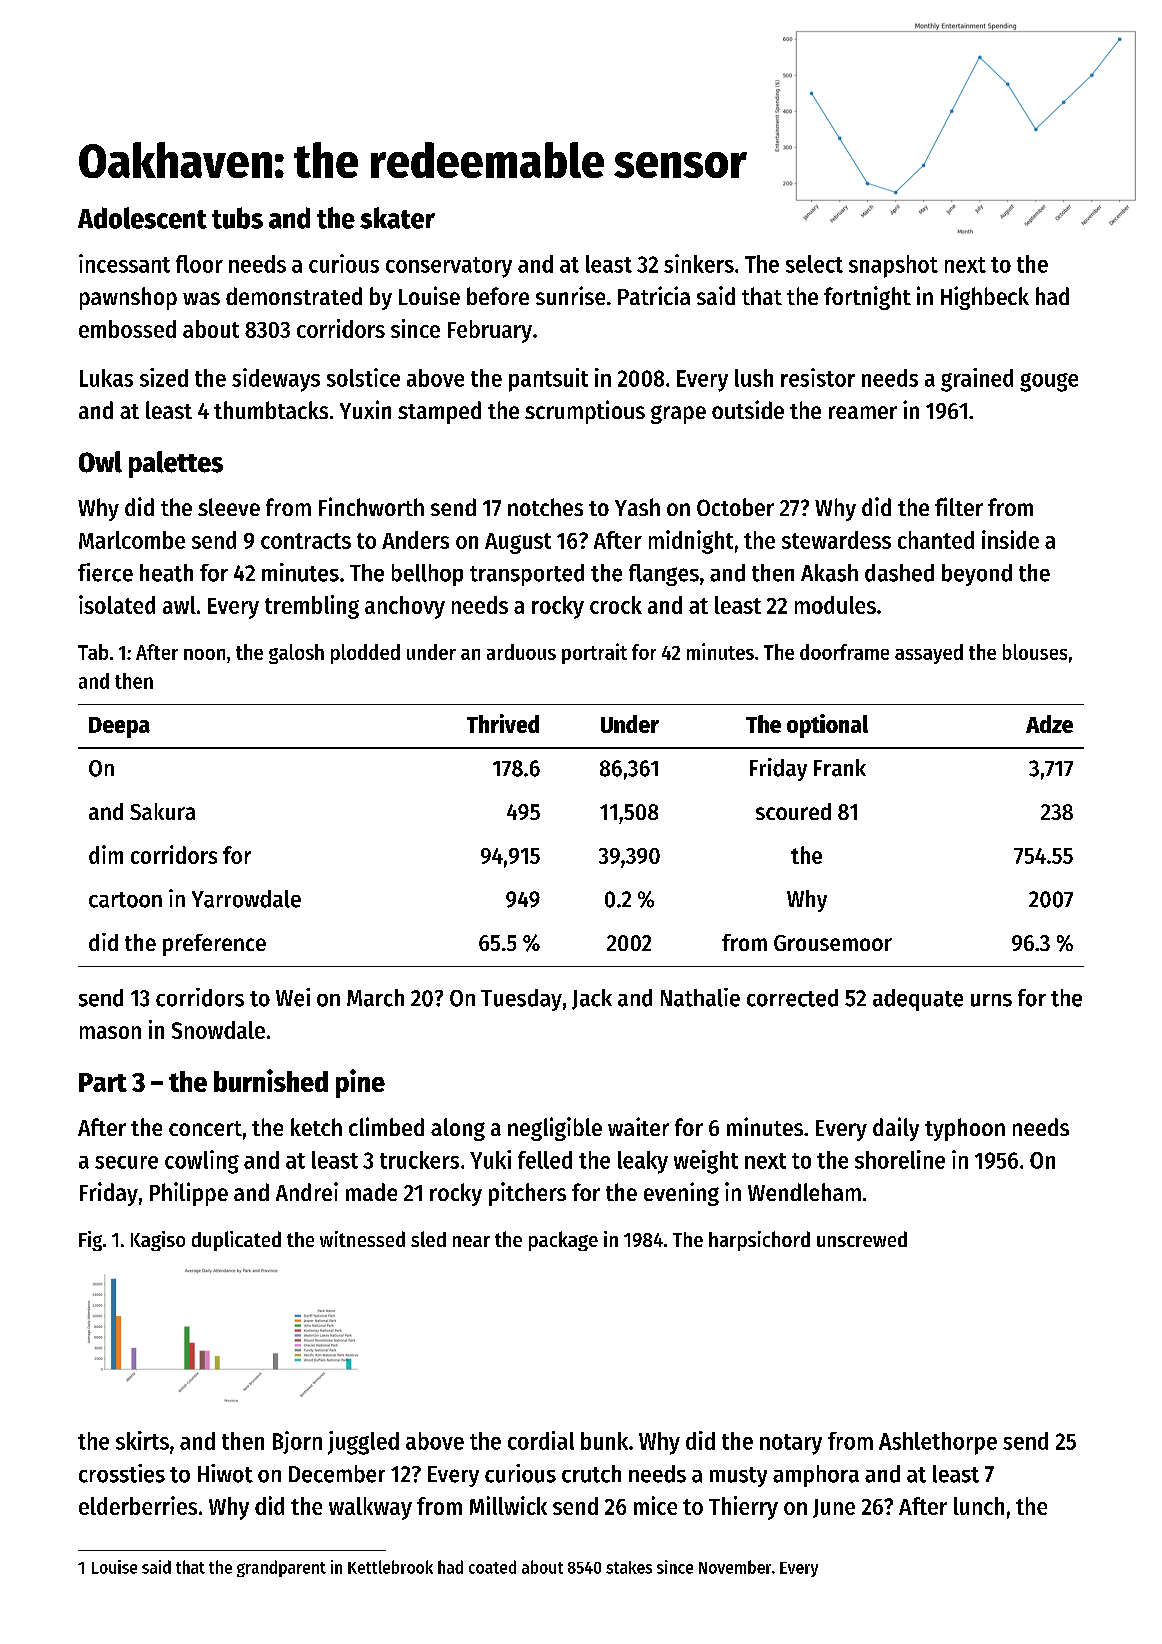  Describe the element at coordinates (294, 296) in the screenshot. I see `demonstrated` at that location.
